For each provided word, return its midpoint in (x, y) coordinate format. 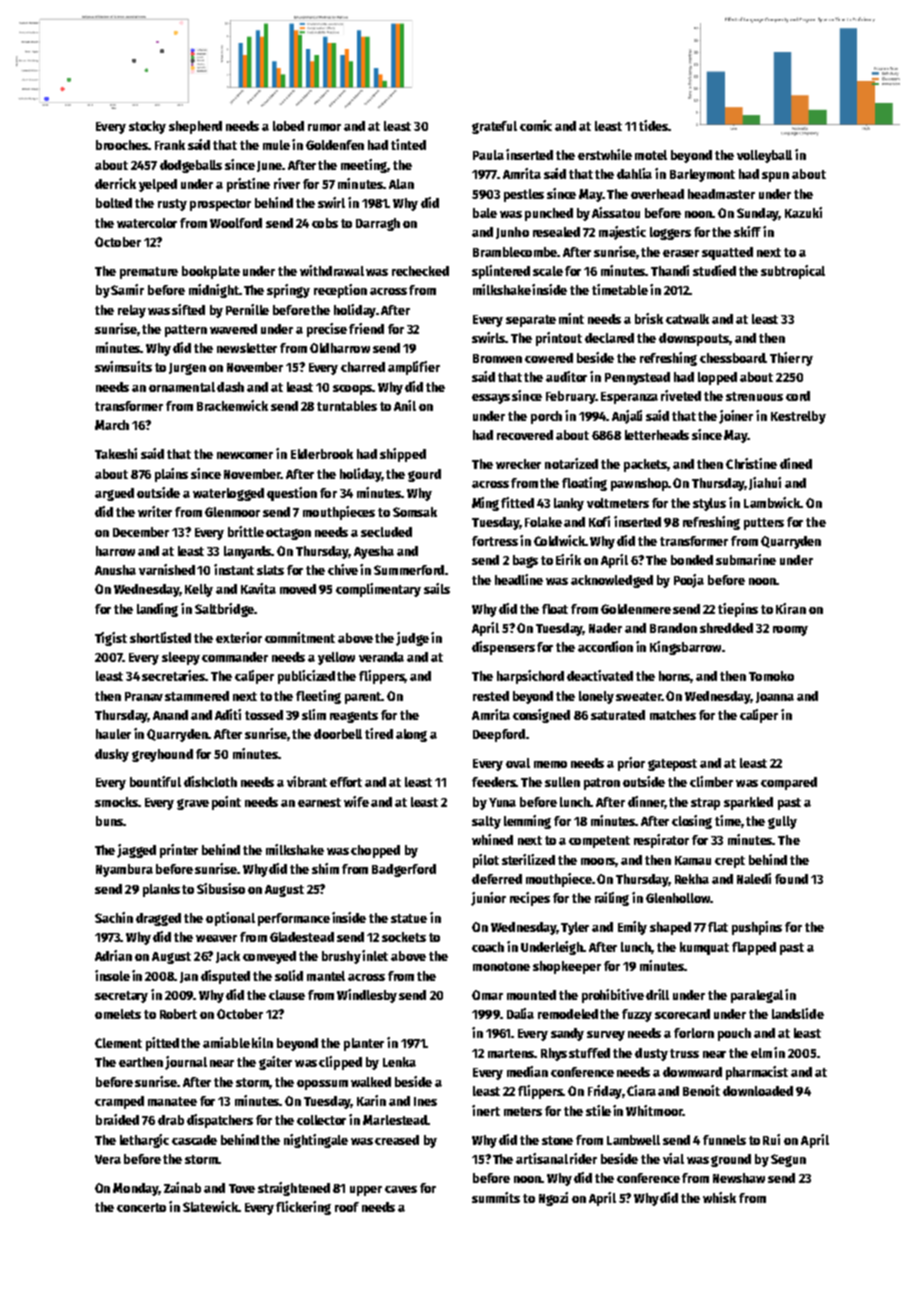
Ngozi (553, 1199)
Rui (771, 1139)
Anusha (115, 570)
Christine (751, 463)
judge (412, 639)
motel (651, 155)
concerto (141, 1207)
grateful (494, 127)
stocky (147, 127)
